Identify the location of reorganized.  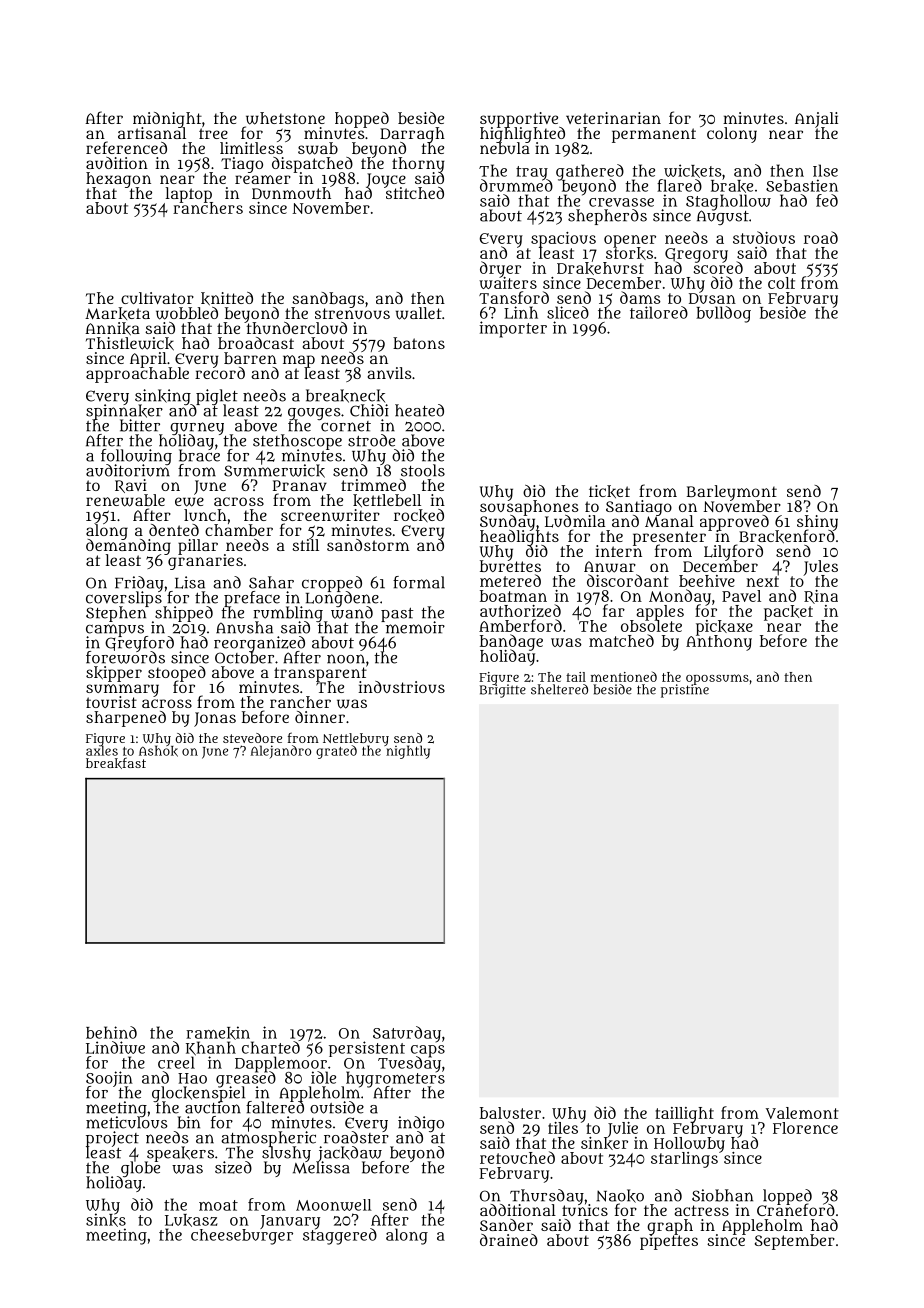
(259, 643).
